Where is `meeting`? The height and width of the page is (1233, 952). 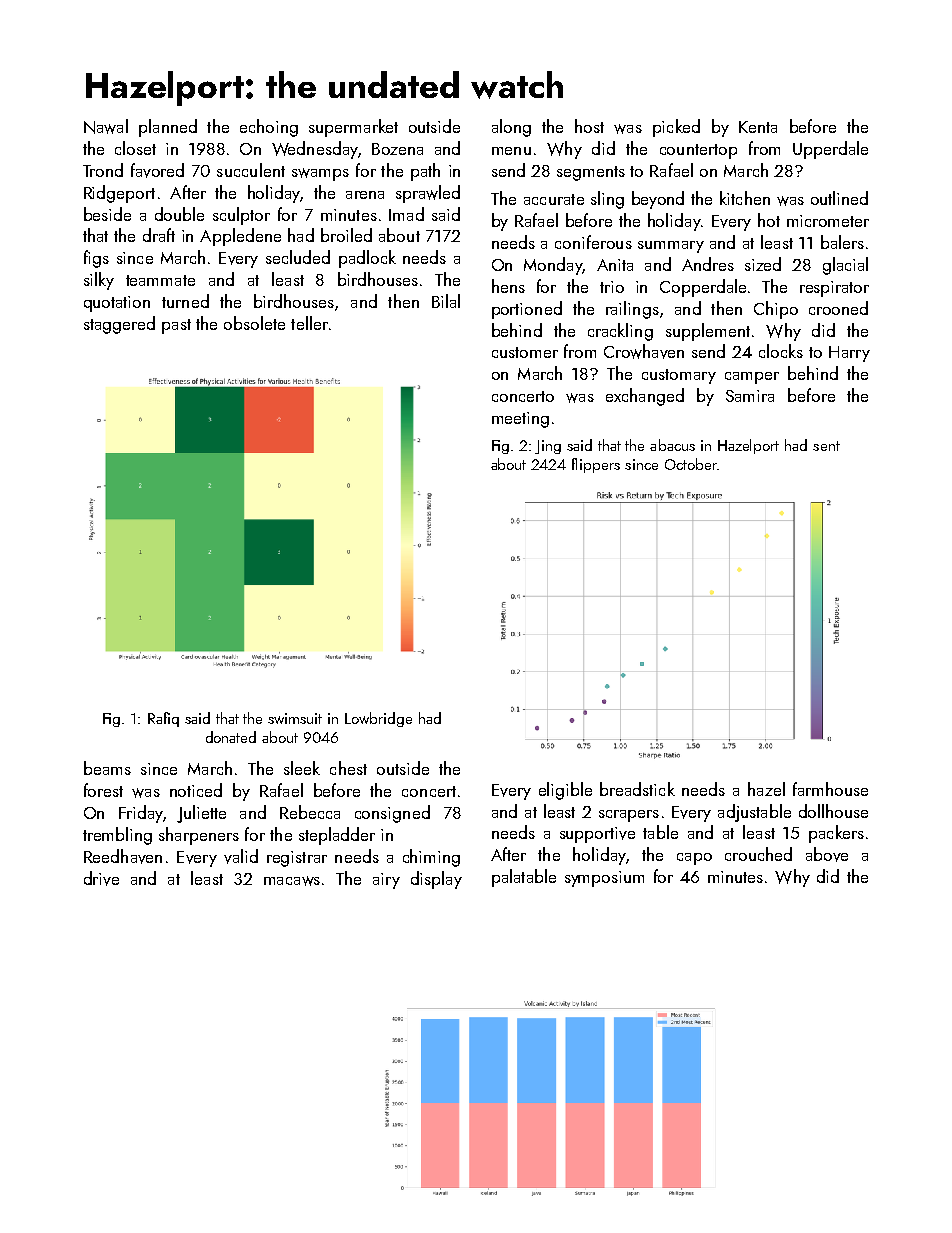
meeting is located at coordinates (520, 420).
